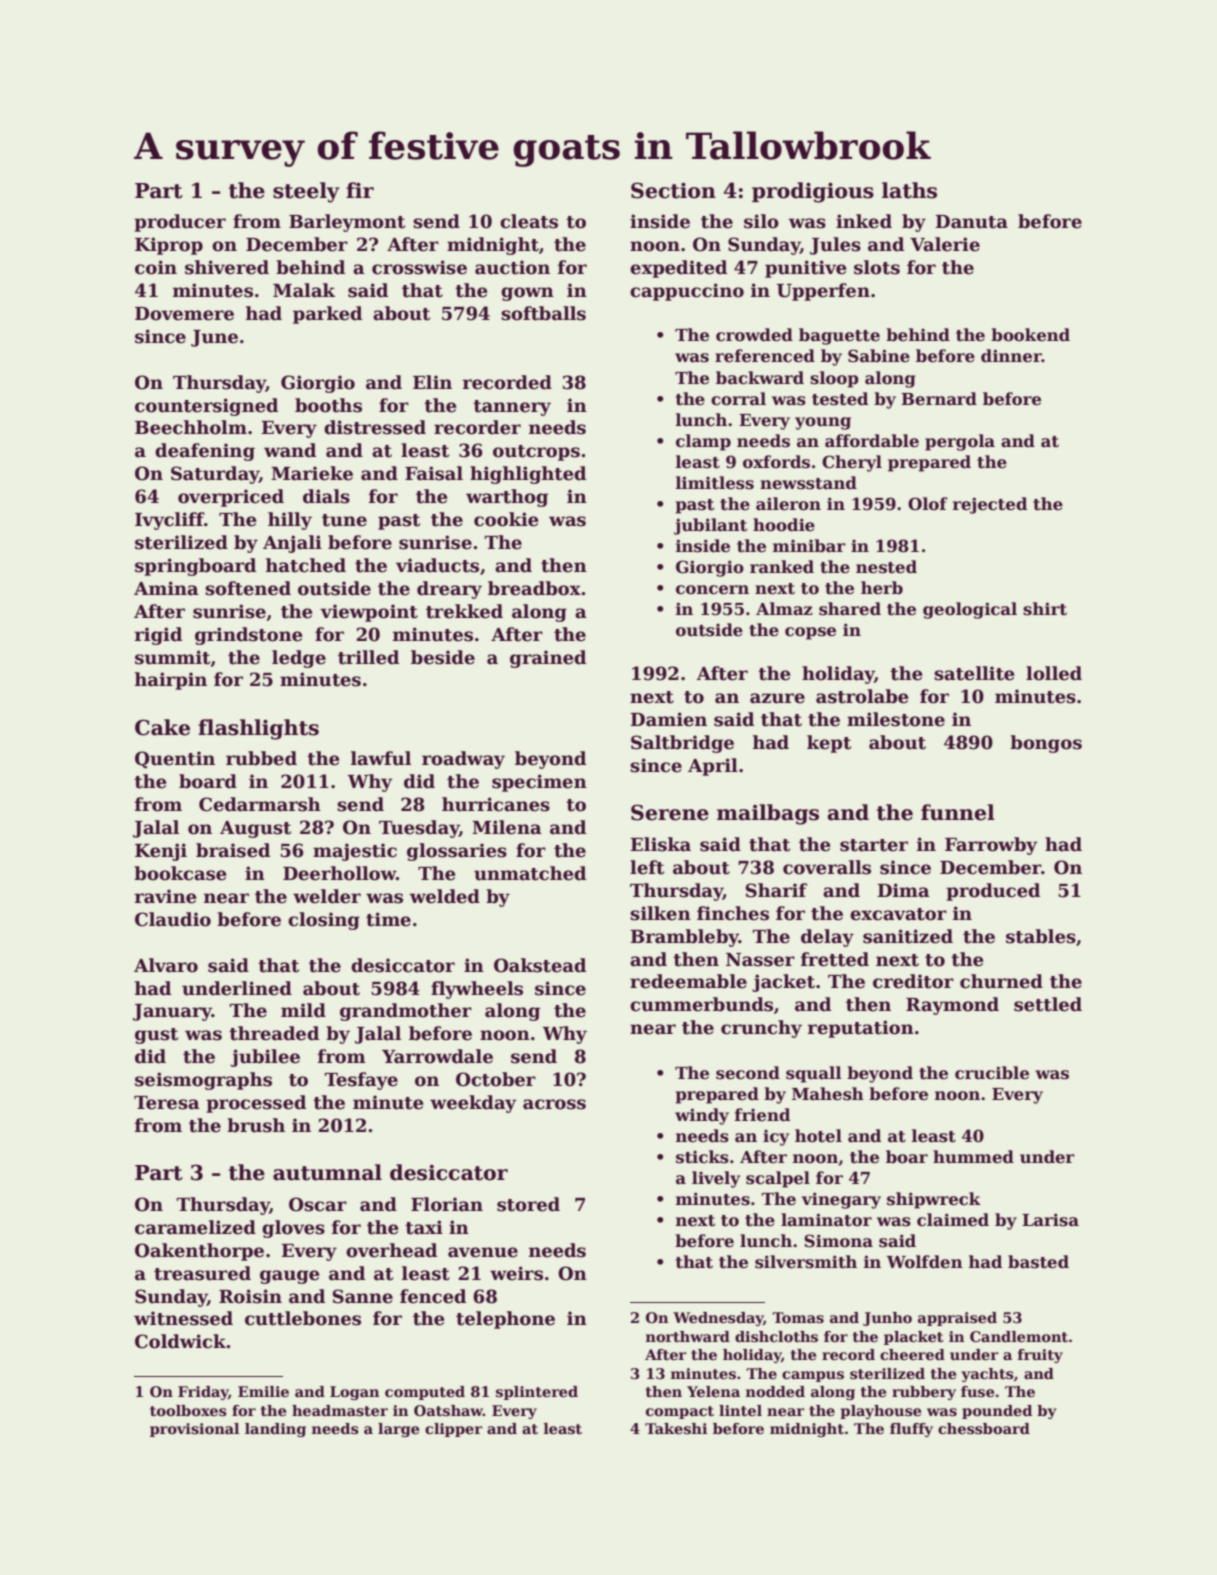  Describe the element at coordinates (275, 1430) in the page. I see `landing` at that location.
